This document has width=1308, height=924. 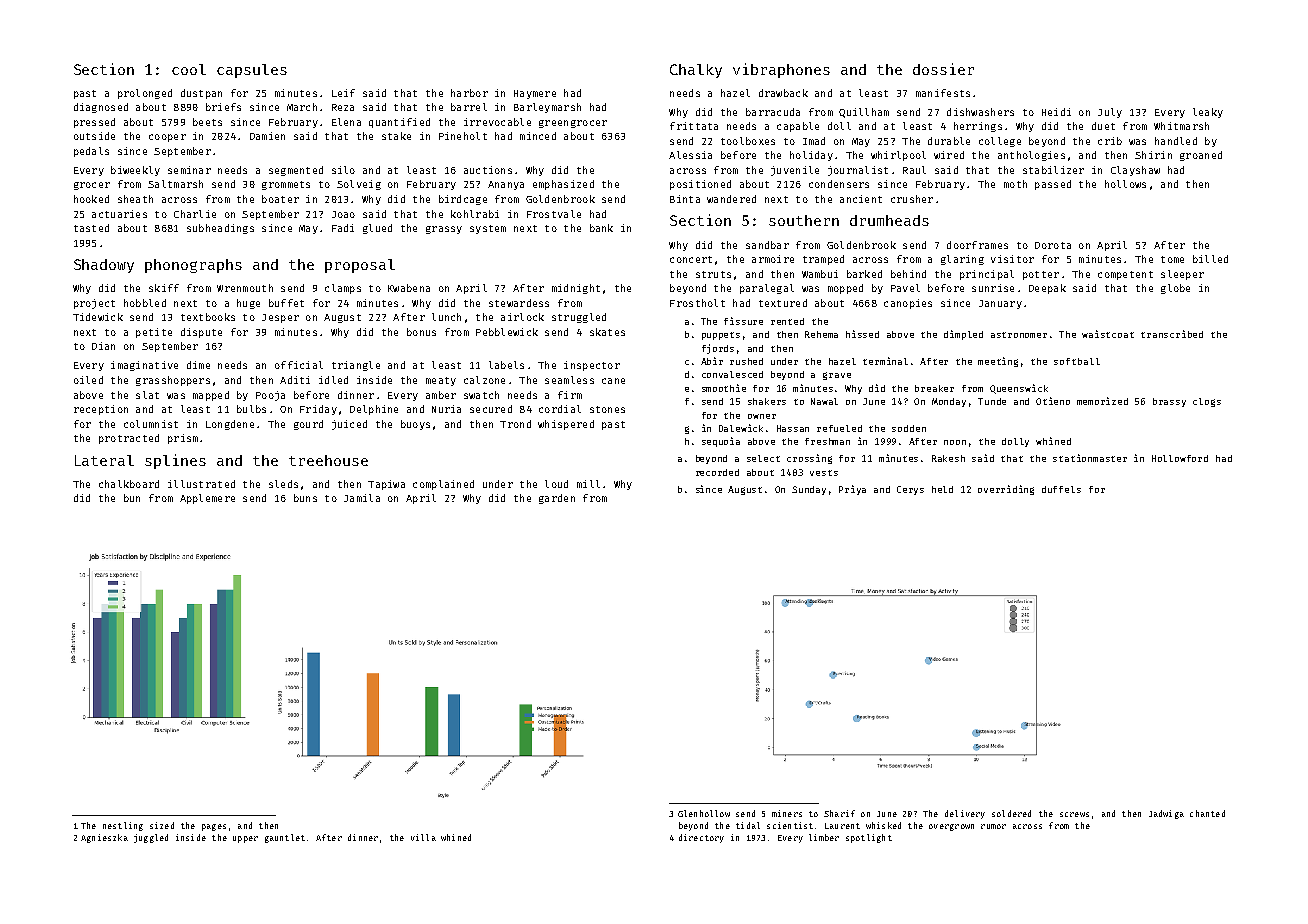 What do you see at coordinates (104, 460) in the document?
I see `Lateral` at bounding box center [104, 460].
